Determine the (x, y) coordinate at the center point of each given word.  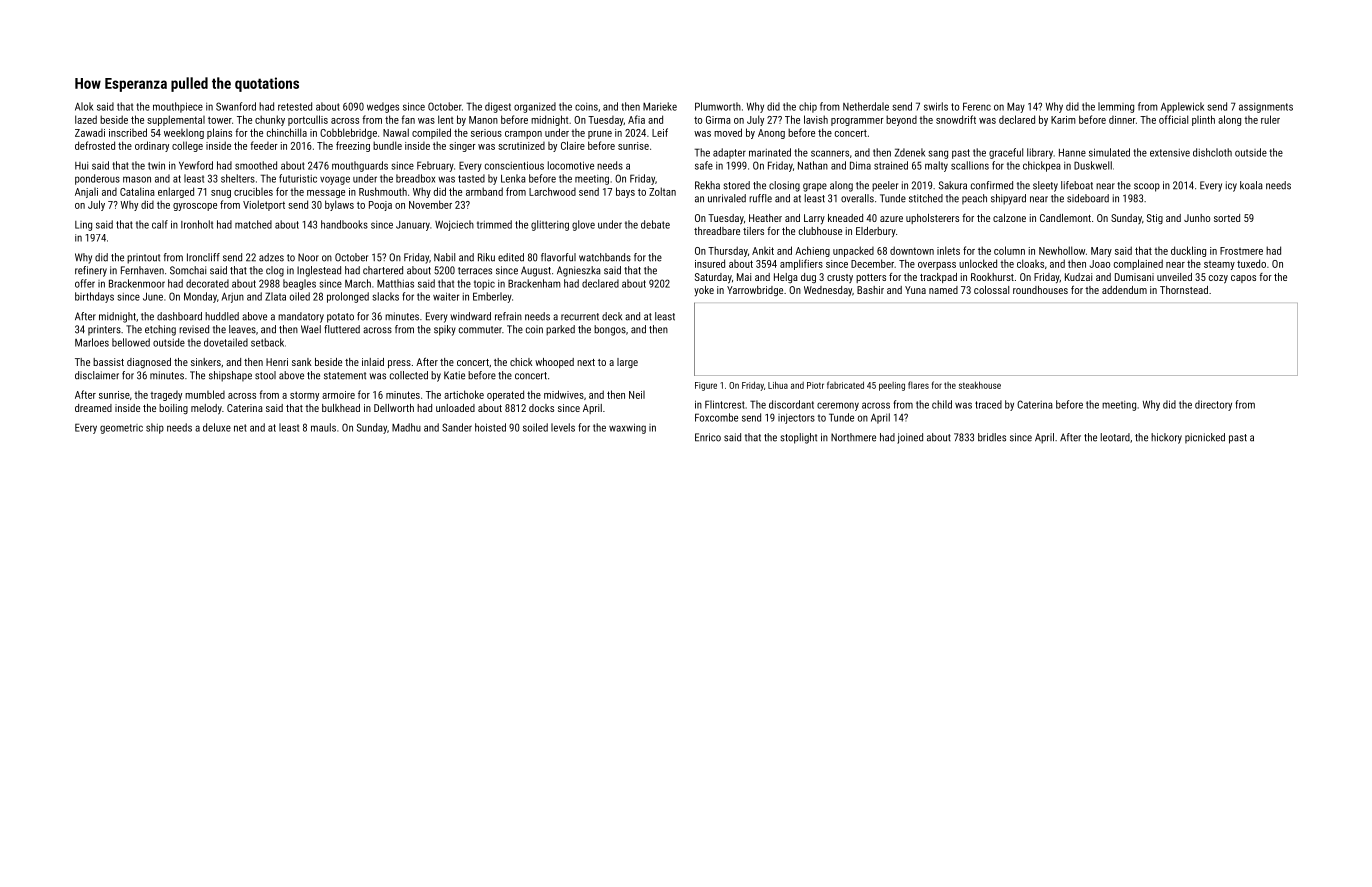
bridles (992, 437)
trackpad (938, 278)
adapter (729, 153)
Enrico (708, 437)
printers (104, 330)
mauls (323, 427)
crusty (840, 278)
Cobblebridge (348, 133)
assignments (1266, 108)
